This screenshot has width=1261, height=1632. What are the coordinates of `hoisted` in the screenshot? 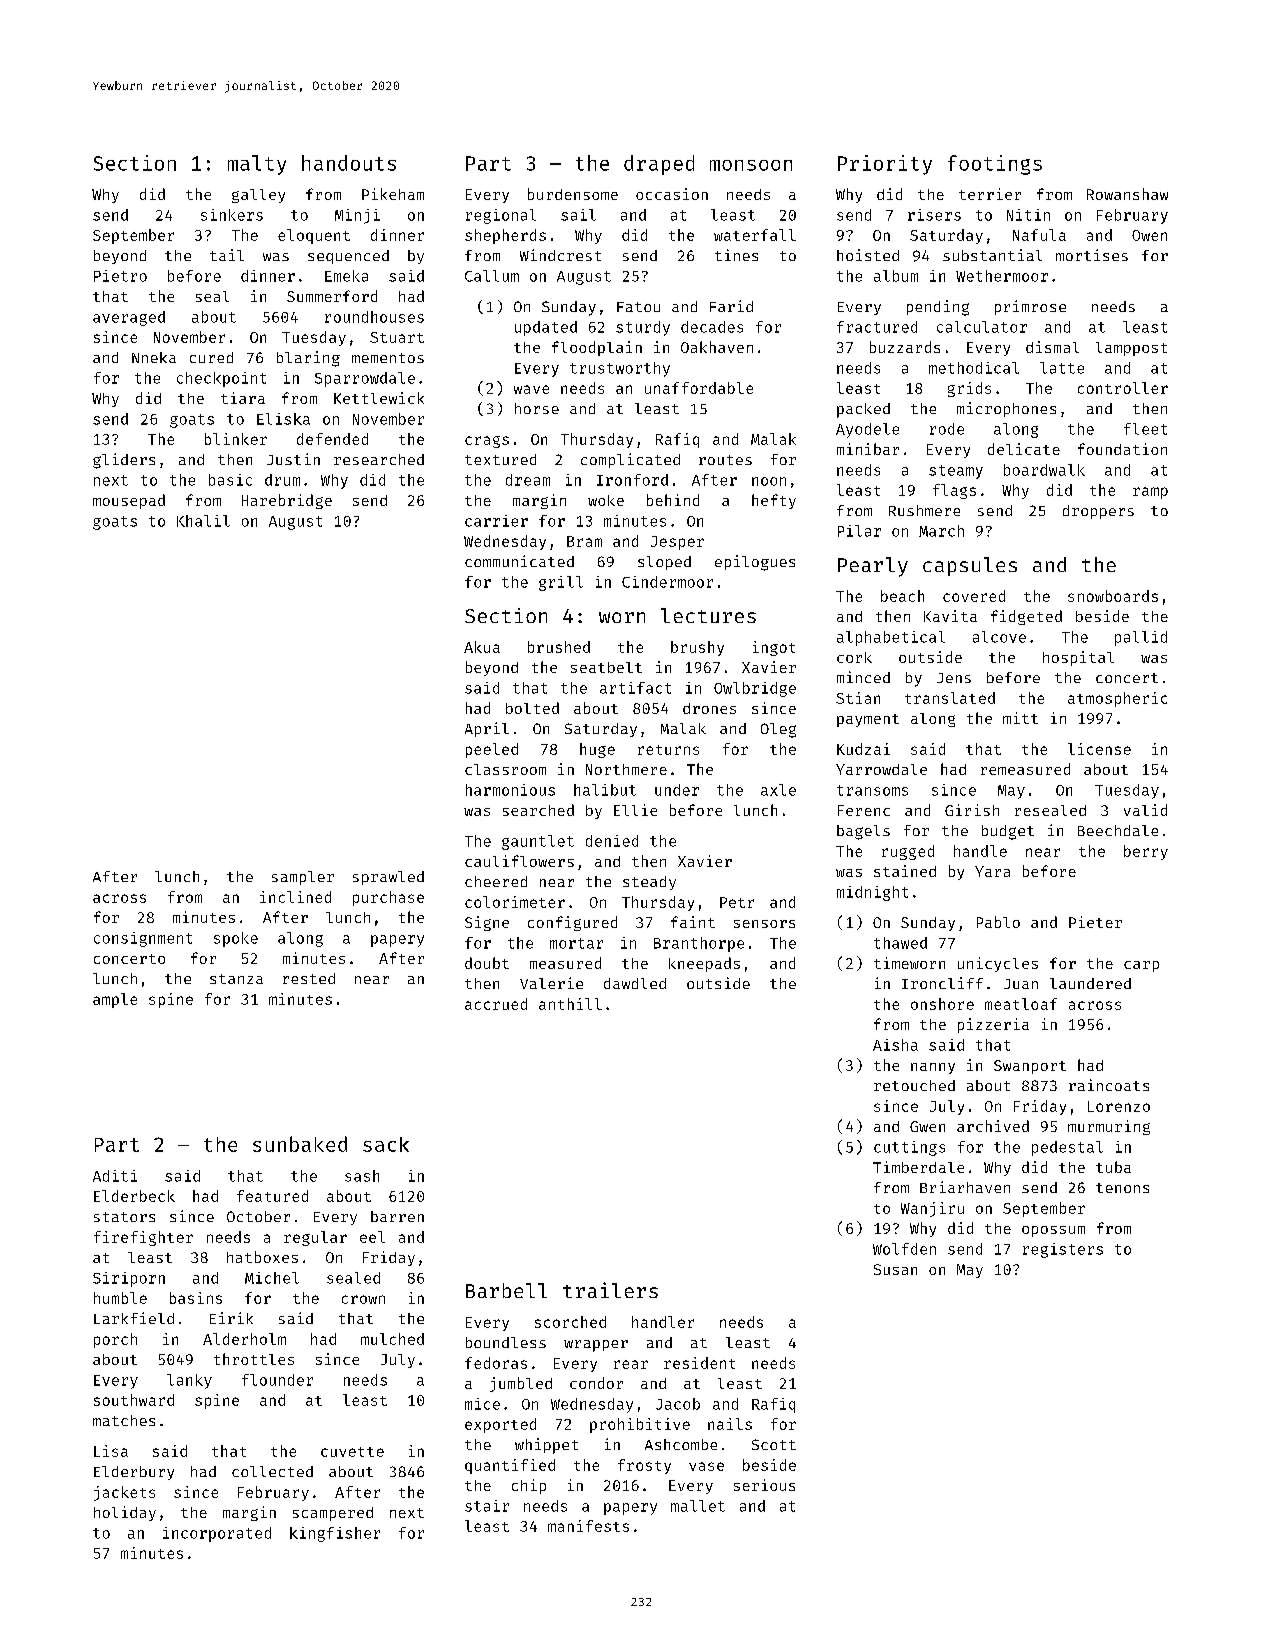 It's located at (868, 255).
